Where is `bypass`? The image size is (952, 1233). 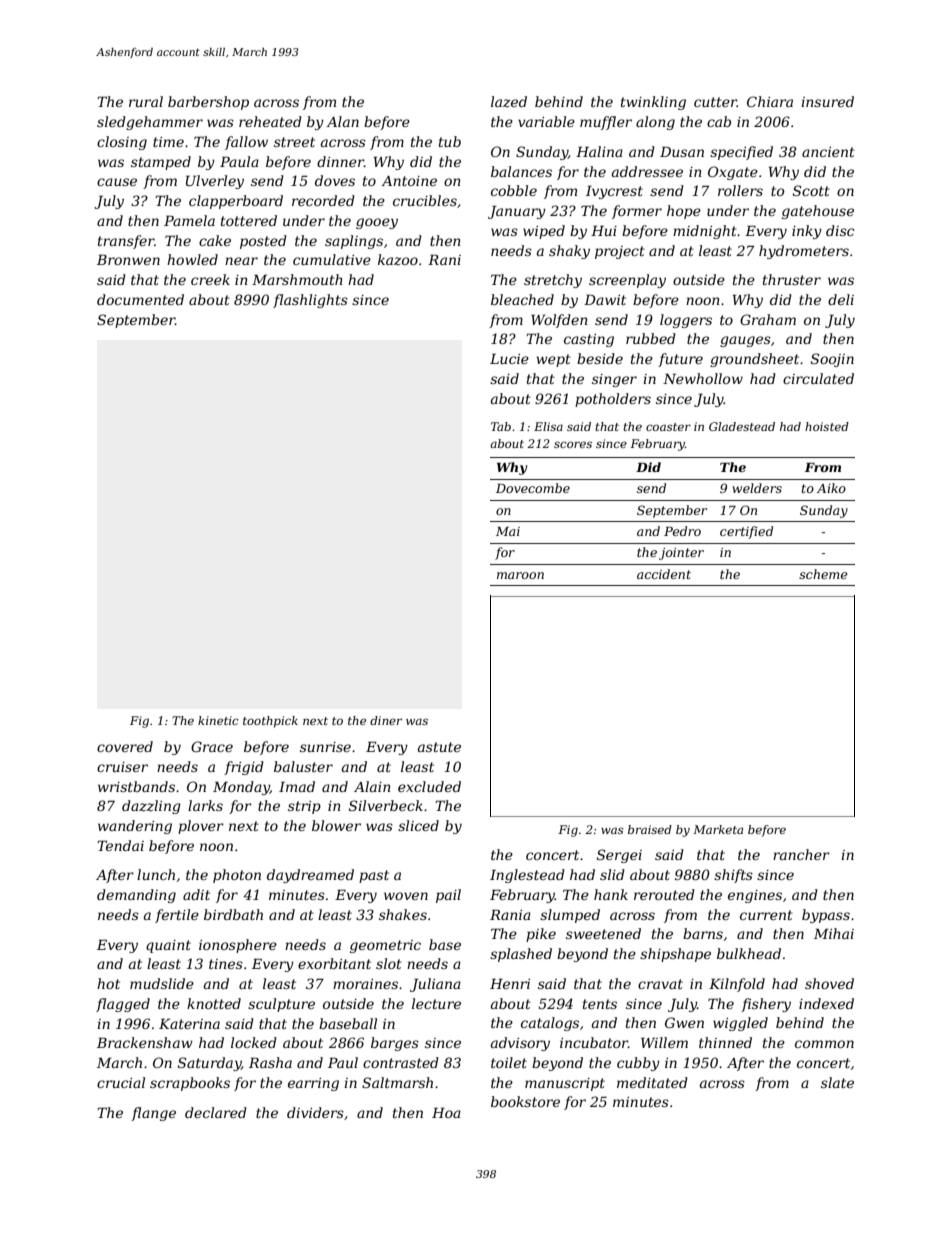
bypass is located at coordinates (826, 916).
